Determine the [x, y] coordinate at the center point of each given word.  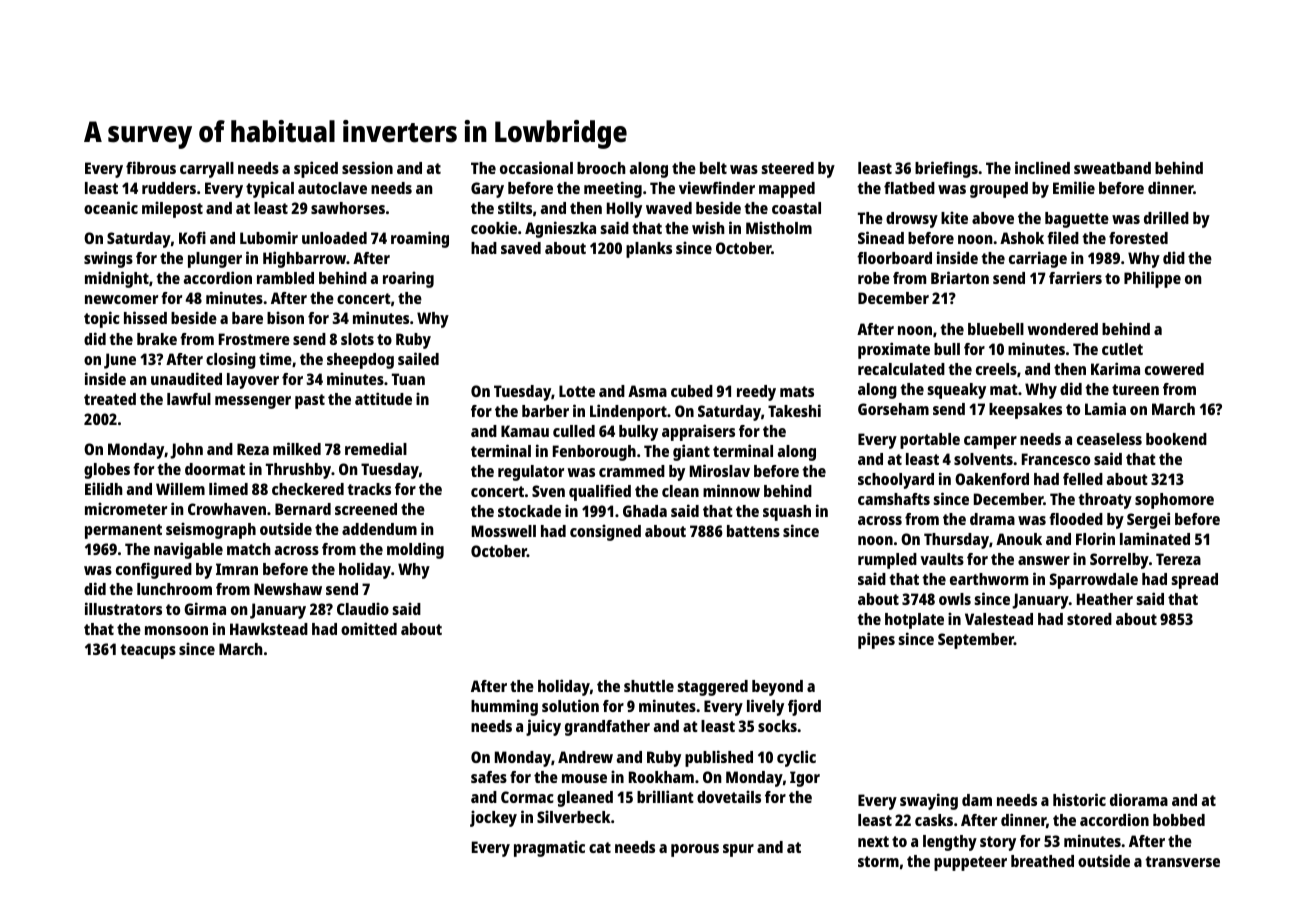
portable [930, 441]
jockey [493, 818]
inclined [1042, 167]
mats [797, 391]
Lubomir [269, 237]
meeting [613, 189]
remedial [376, 448]
